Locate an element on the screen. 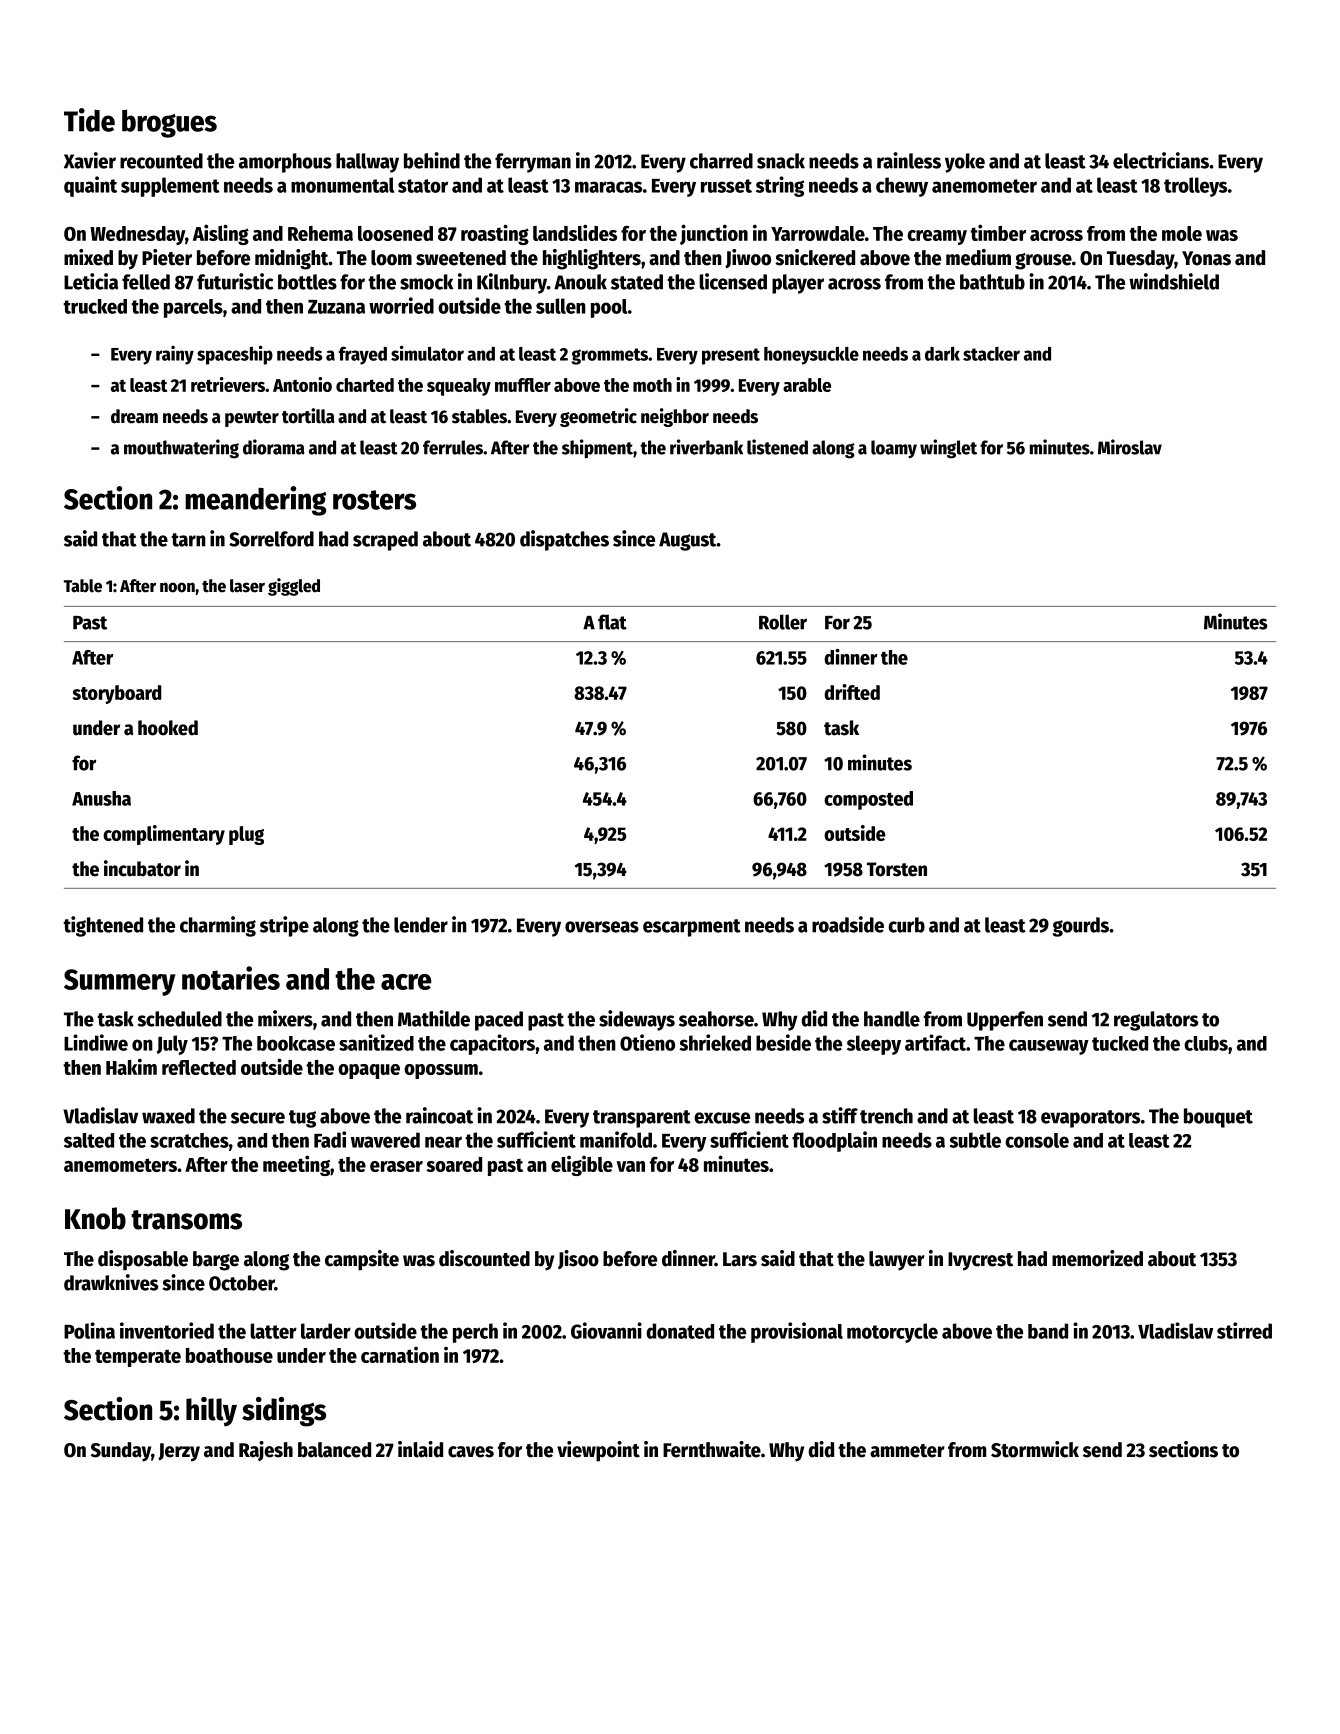 The height and width of the screenshot is (1734, 1340). electricians is located at coordinates (1161, 160).
